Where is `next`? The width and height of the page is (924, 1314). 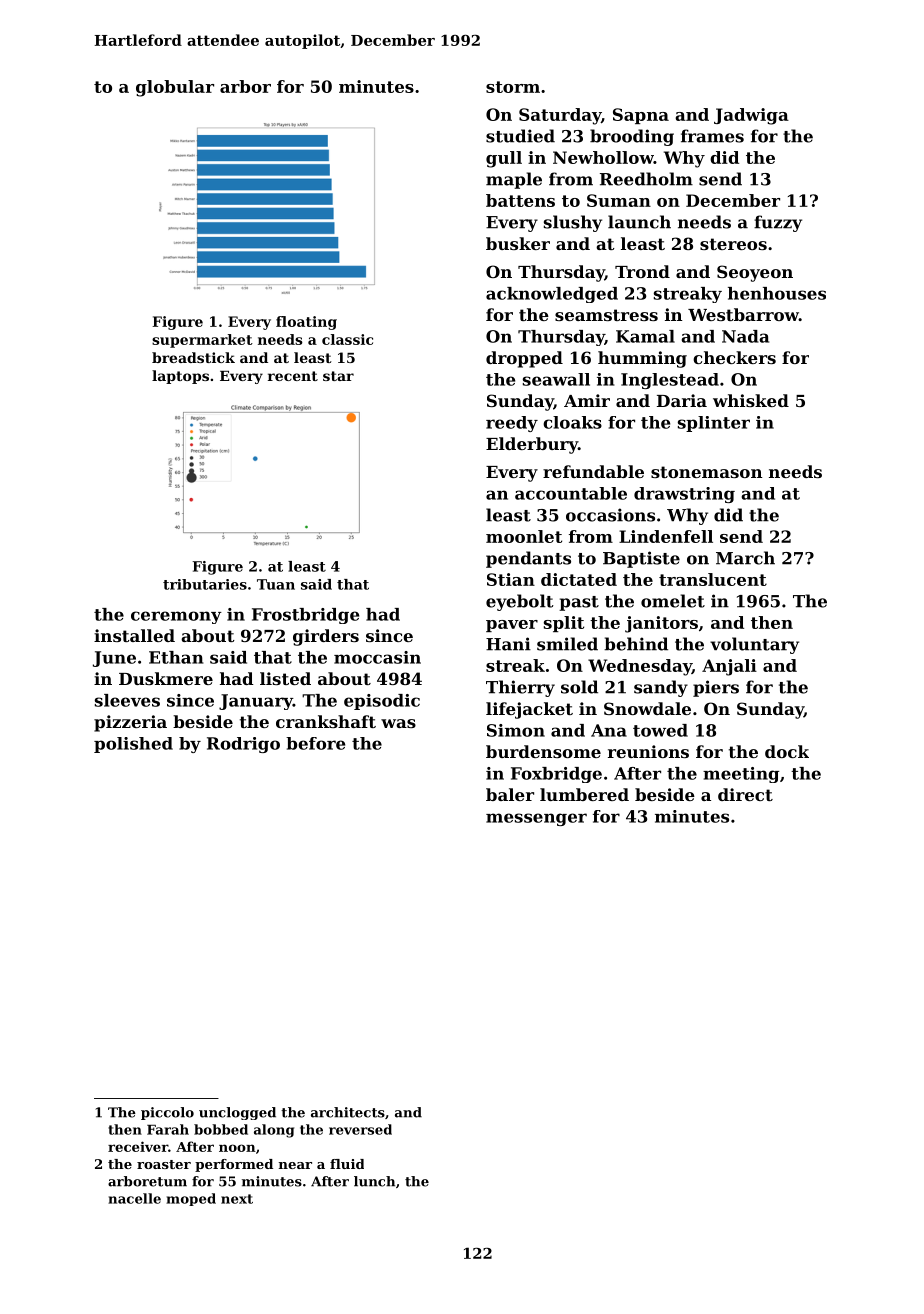
next is located at coordinates (237, 1199).
